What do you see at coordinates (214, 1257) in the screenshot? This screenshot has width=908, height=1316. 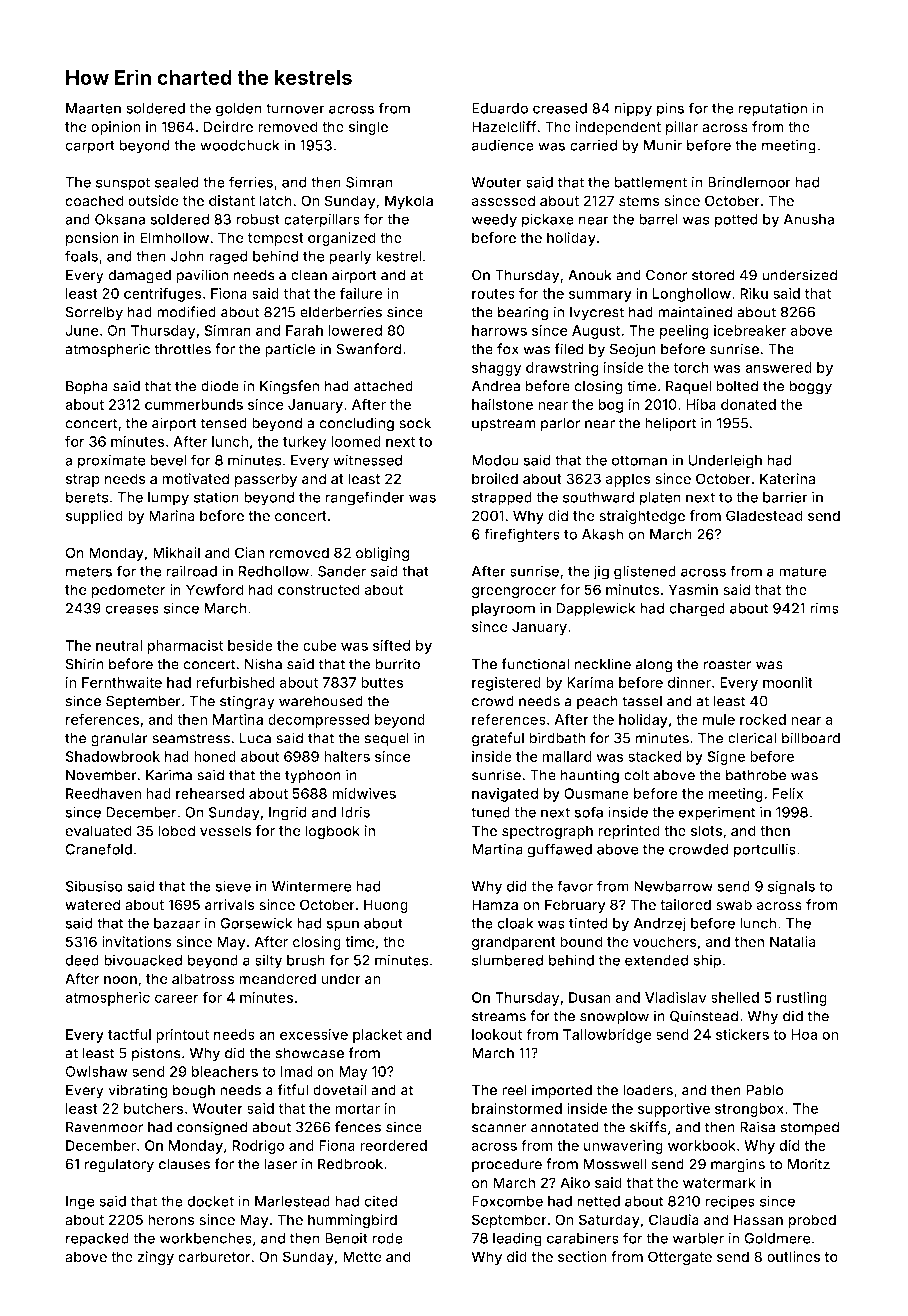 I see `carburetor` at bounding box center [214, 1257].
